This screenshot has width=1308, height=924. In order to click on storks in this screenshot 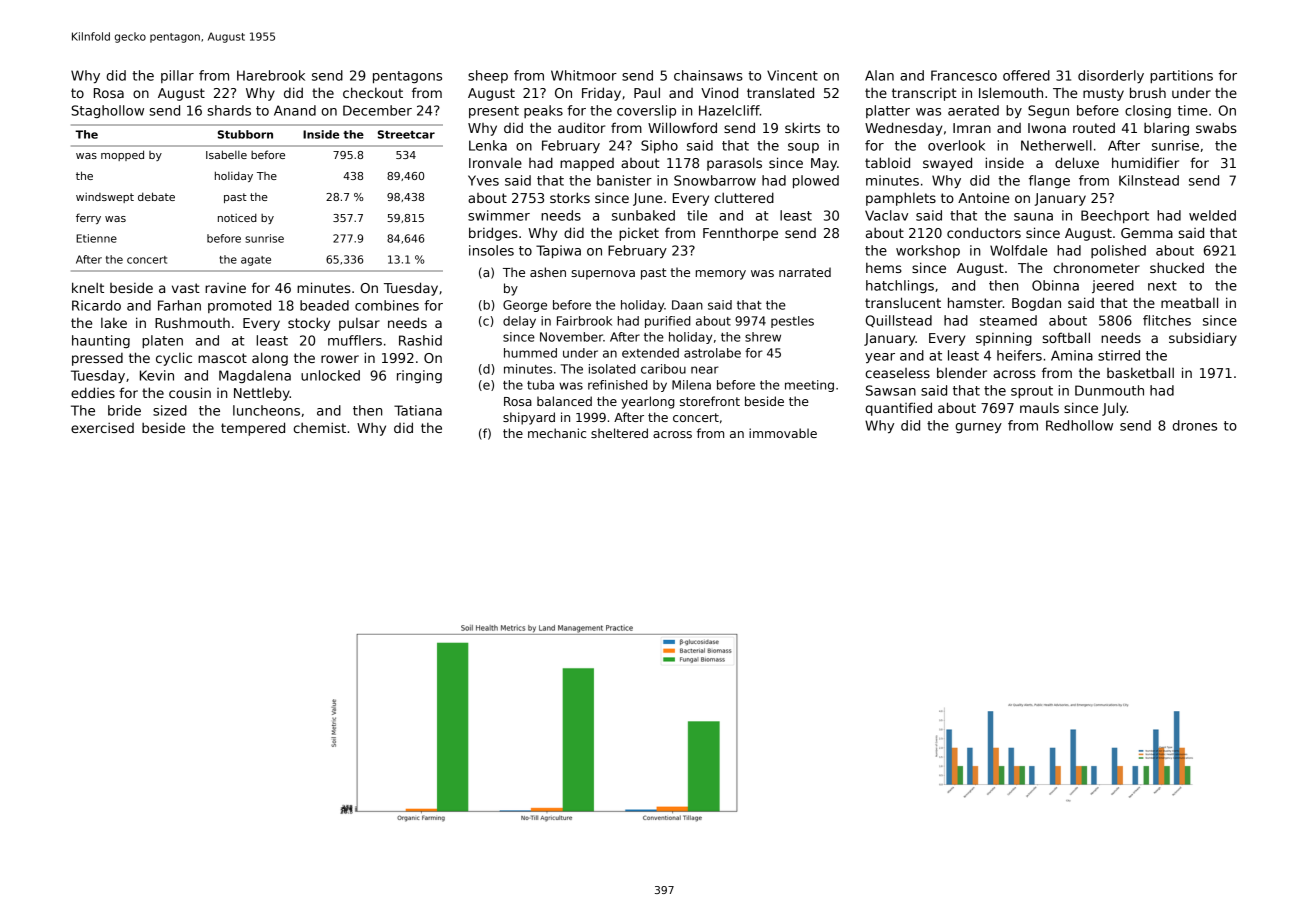, I will do `click(570, 197)`.
